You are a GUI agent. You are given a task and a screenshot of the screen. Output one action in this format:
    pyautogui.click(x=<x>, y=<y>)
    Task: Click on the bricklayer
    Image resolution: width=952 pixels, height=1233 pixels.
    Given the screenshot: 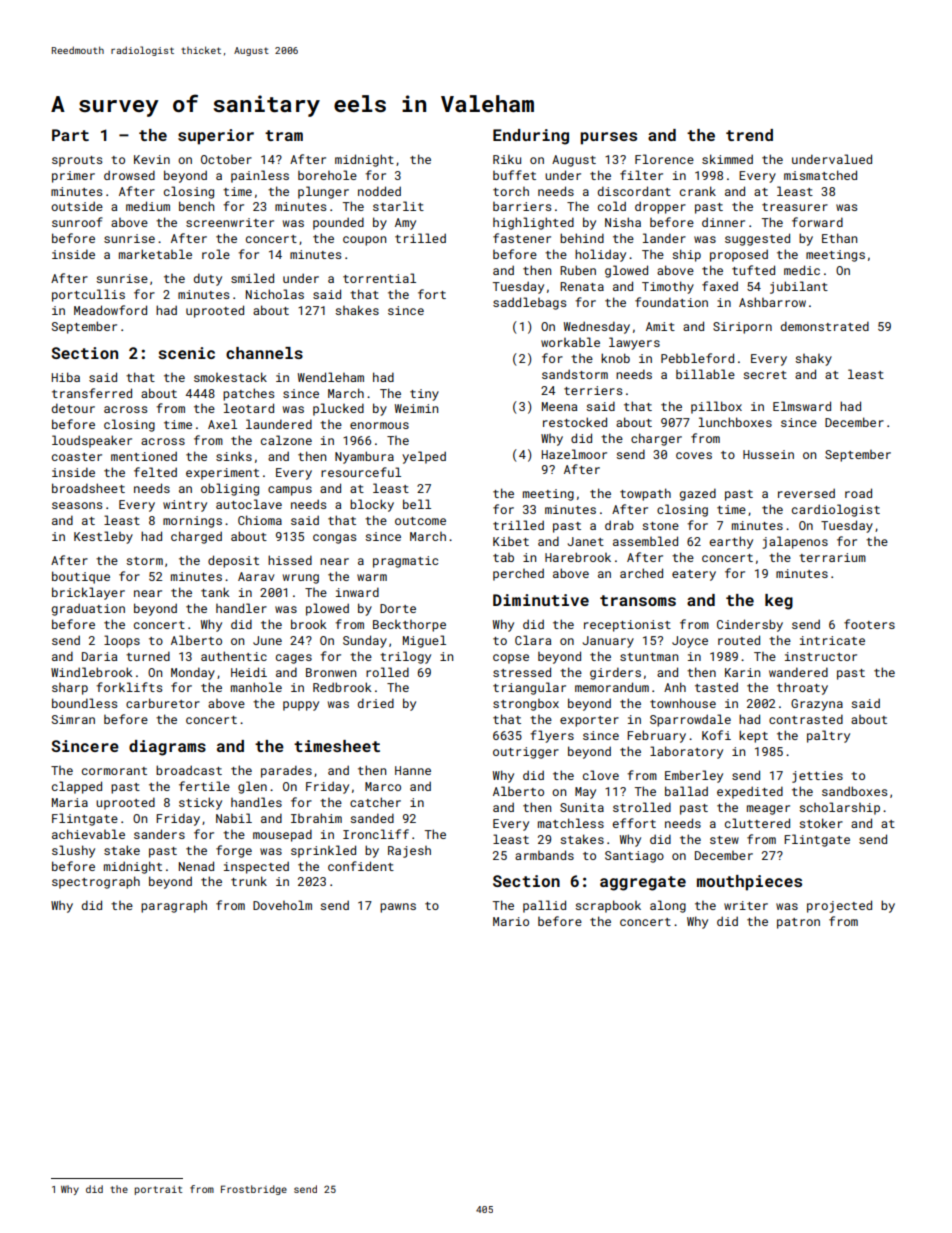 What is the action you would take?
    pyautogui.click(x=88, y=593)
